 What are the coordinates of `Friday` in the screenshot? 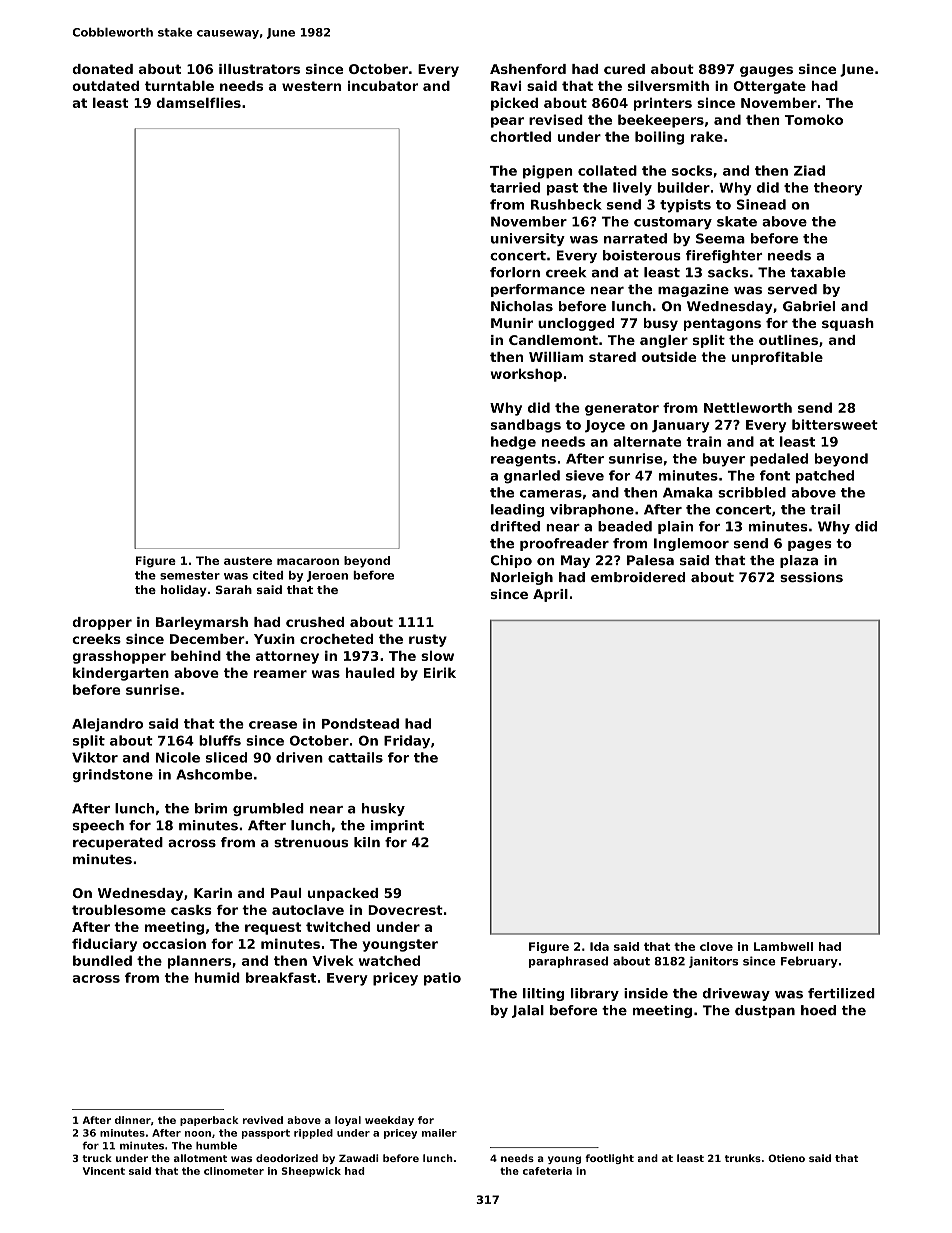 It's located at (407, 742).
